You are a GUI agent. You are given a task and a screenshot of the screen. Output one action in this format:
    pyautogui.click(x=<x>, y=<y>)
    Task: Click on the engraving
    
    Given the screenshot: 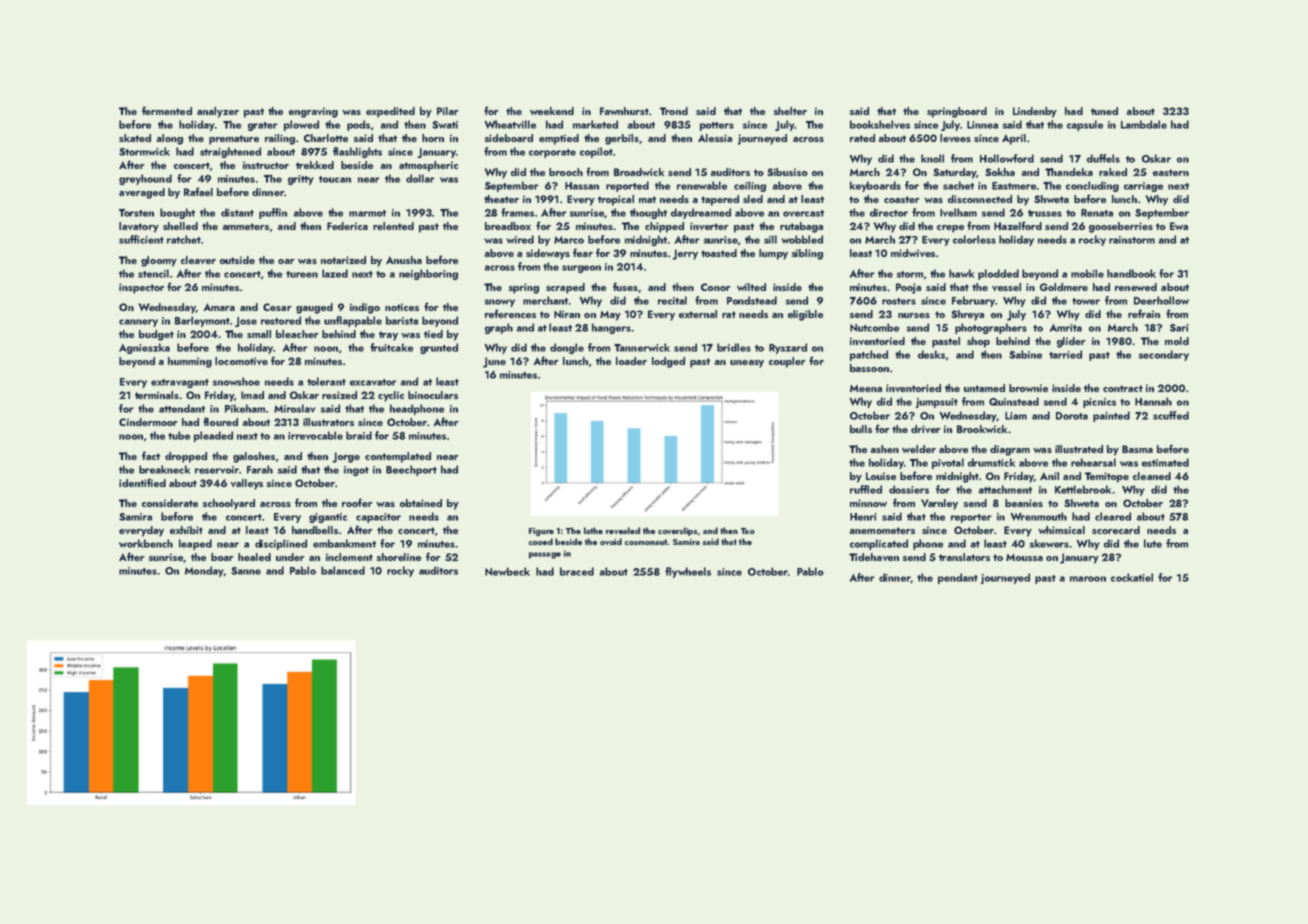 What is the action you would take?
    pyautogui.click(x=313, y=112)
